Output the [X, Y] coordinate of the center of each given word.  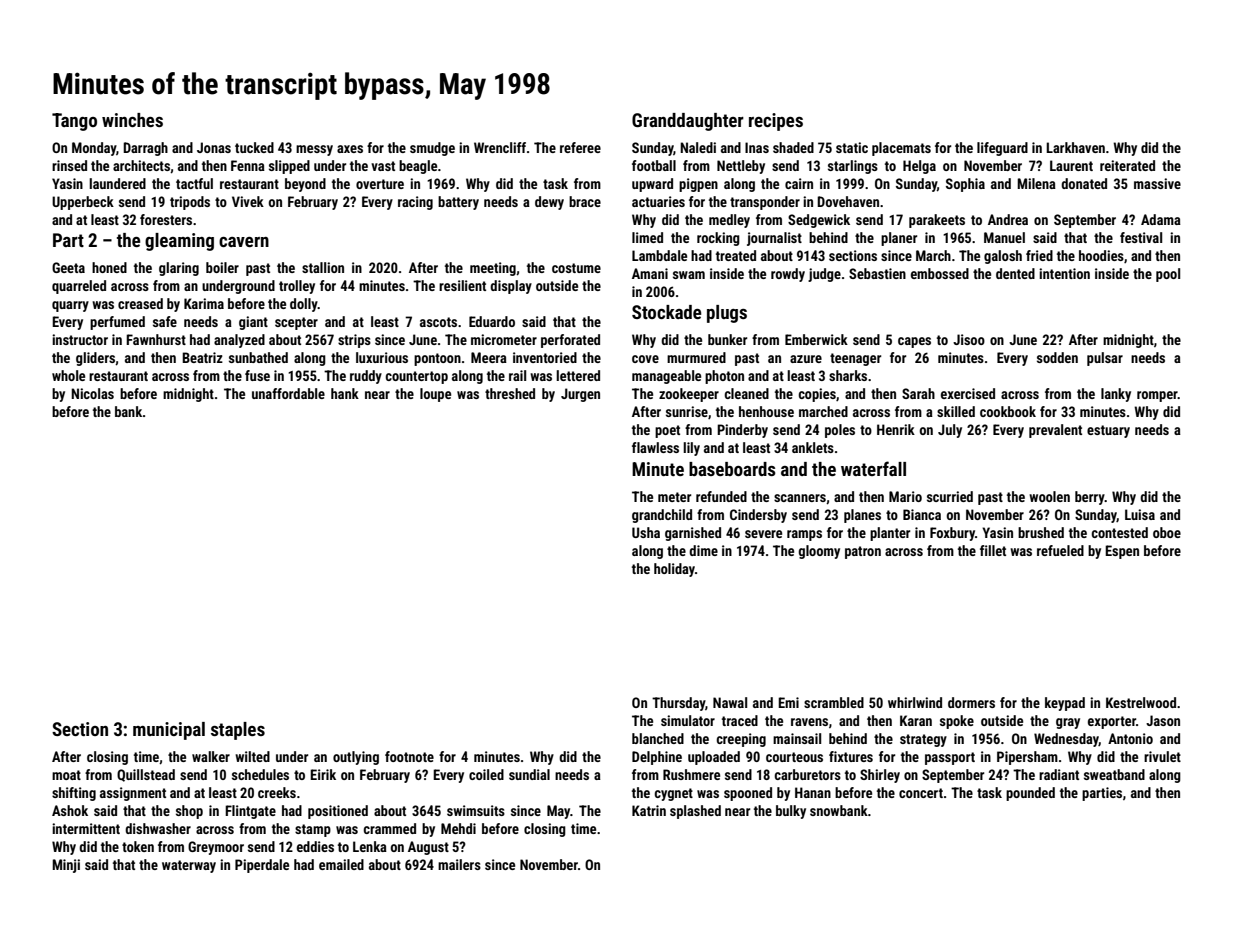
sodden [1057, 357]
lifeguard [1002, 149]
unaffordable [288, 393]
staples [238, 731]
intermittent [86, 828]
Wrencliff [500, 147]
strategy [923, 740]
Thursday [678, 704]
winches [132, 120]
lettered [578, 375]
